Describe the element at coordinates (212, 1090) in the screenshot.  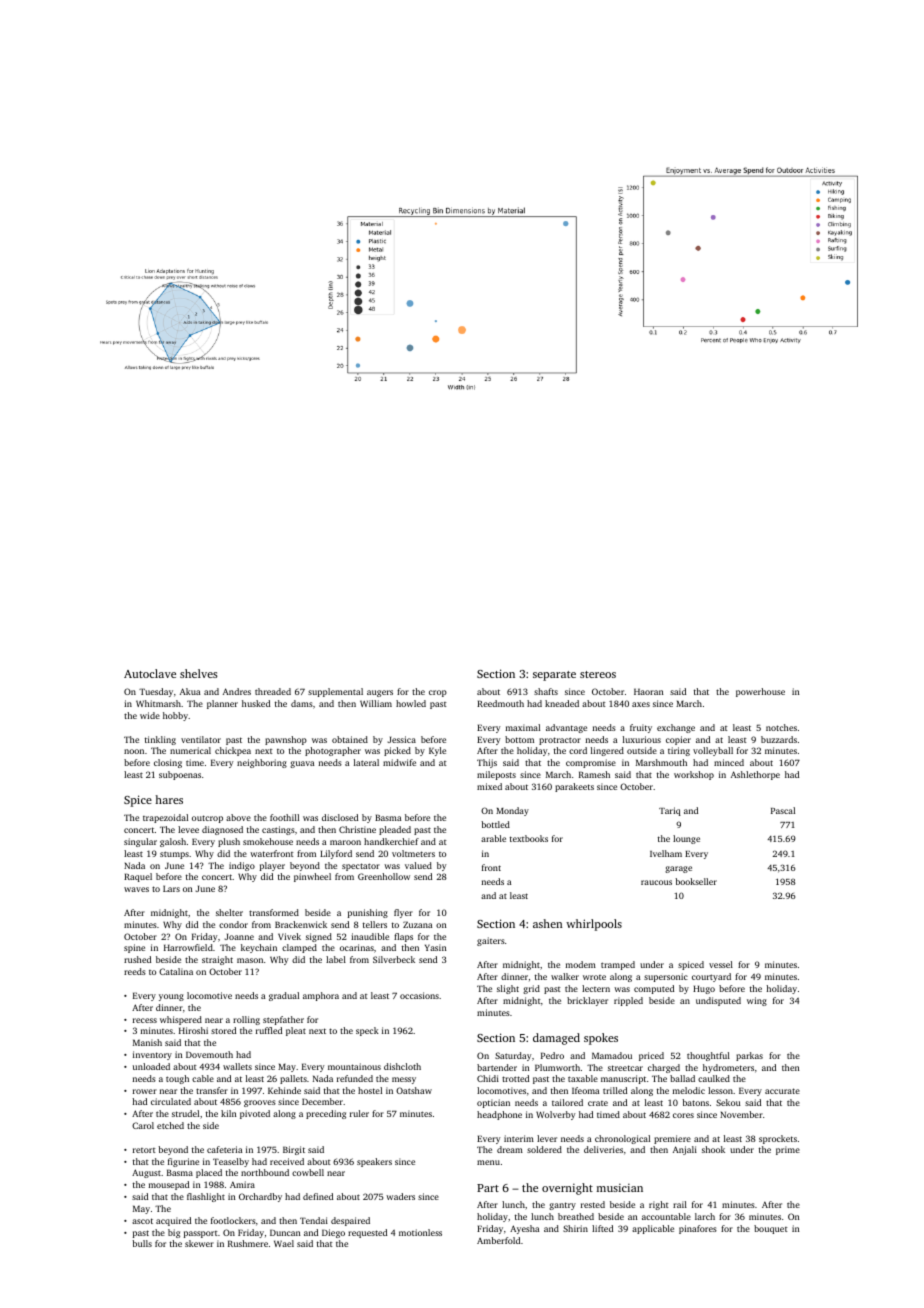
I see `transfer` at that location.
